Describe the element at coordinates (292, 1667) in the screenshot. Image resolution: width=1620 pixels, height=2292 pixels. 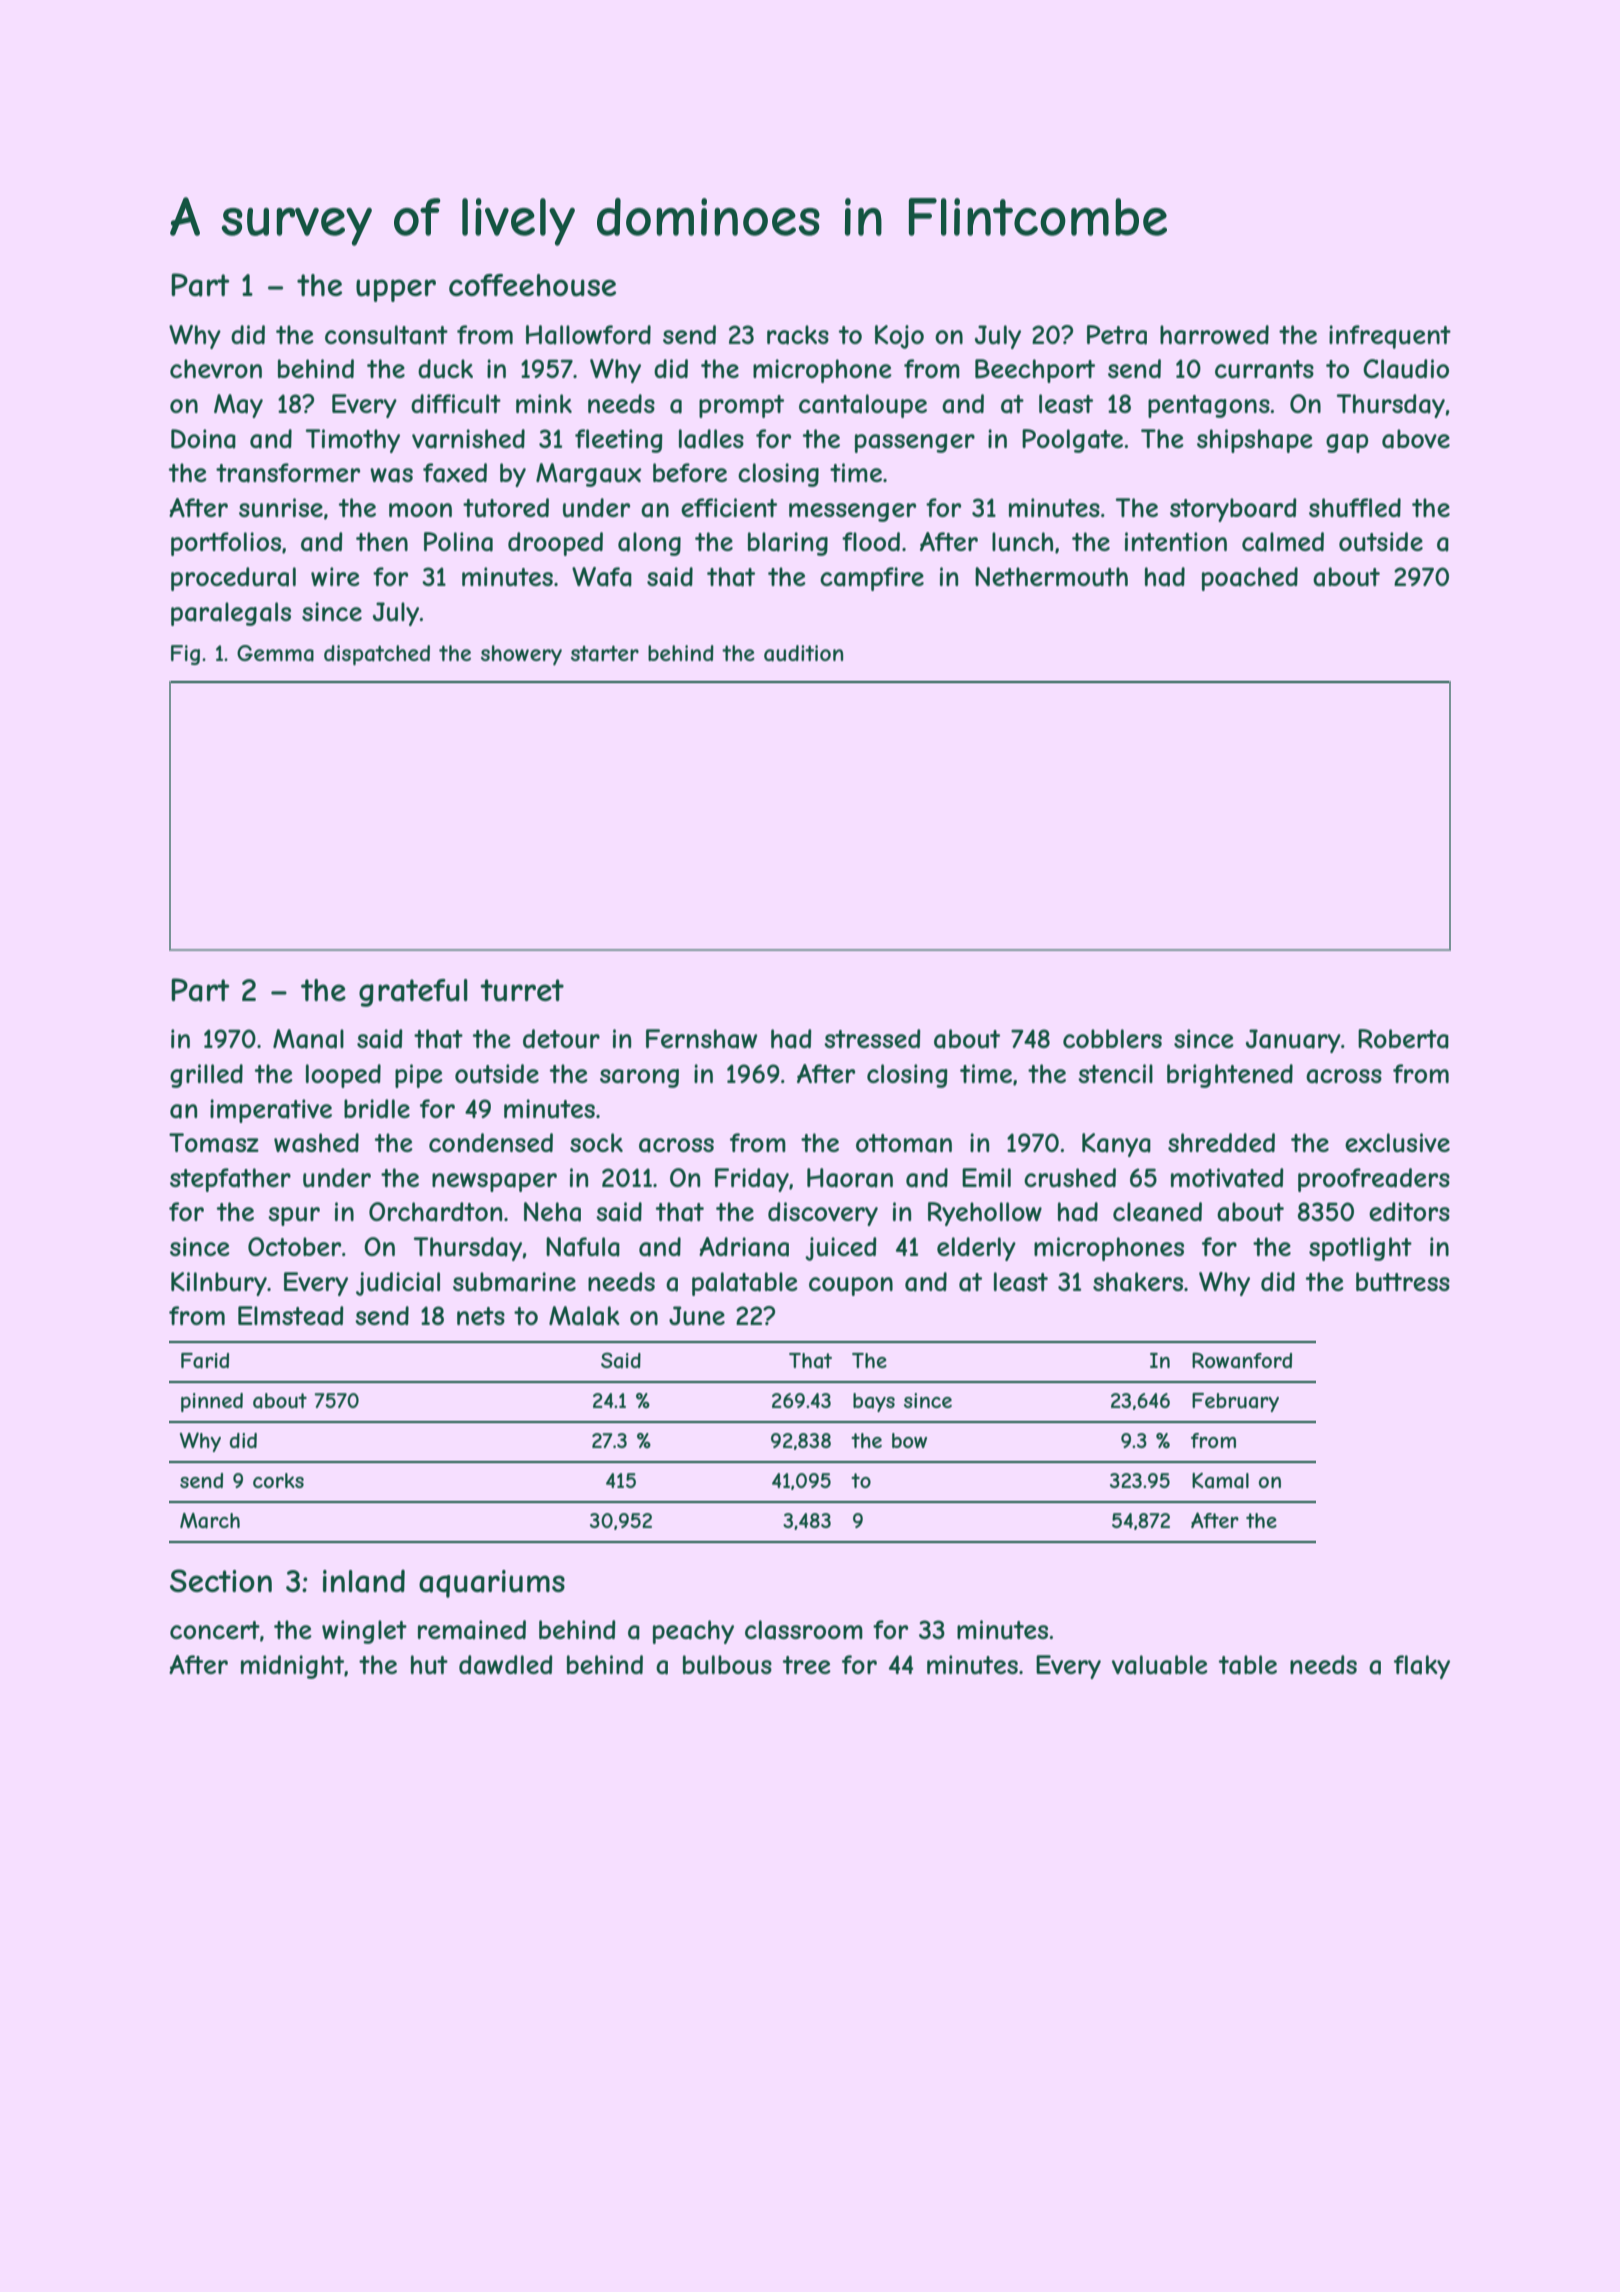
I see `midnight` at that location.
